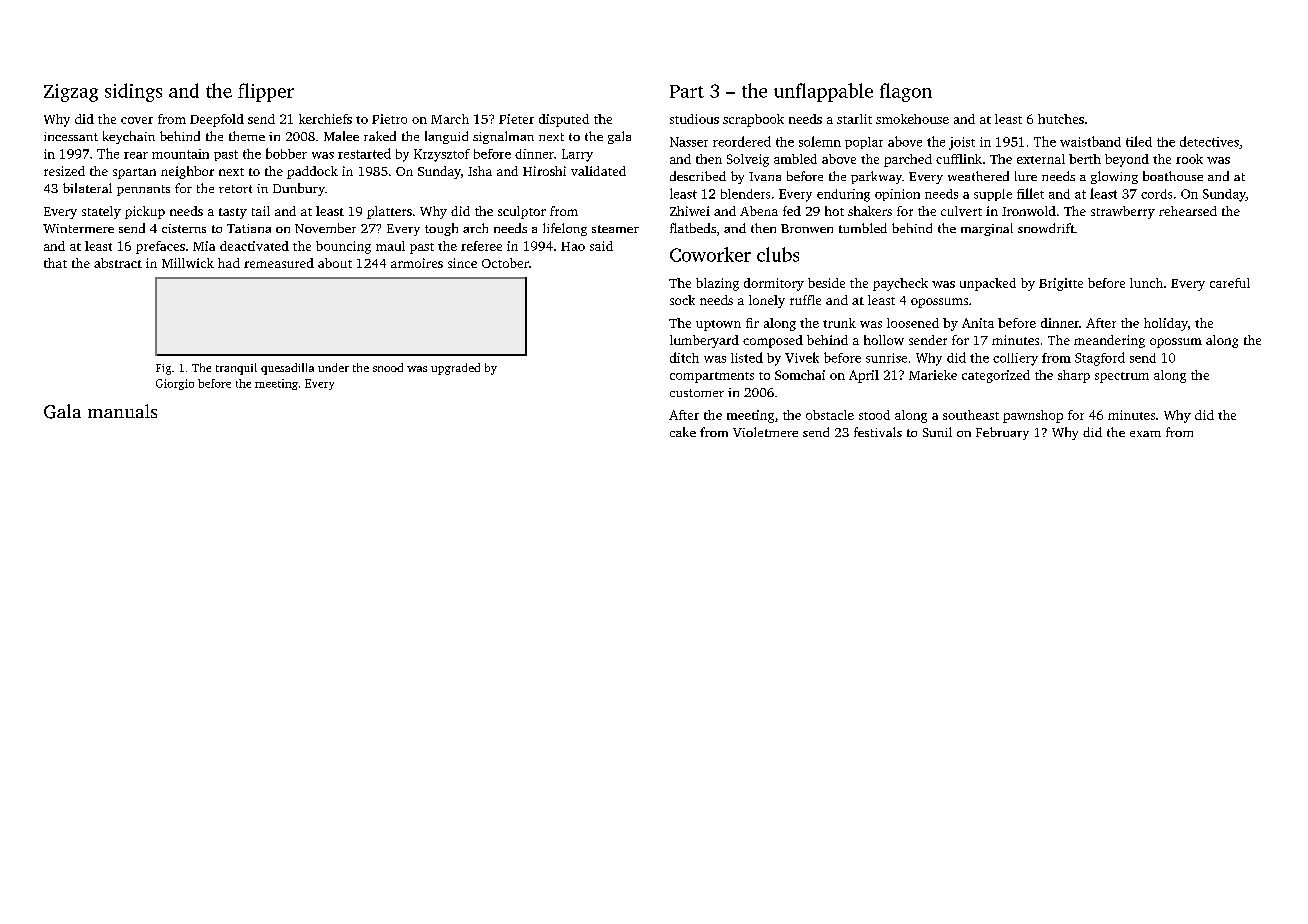 The width and height of the image is (1308, 924). I want to click on blenders, so click(745, 194).
